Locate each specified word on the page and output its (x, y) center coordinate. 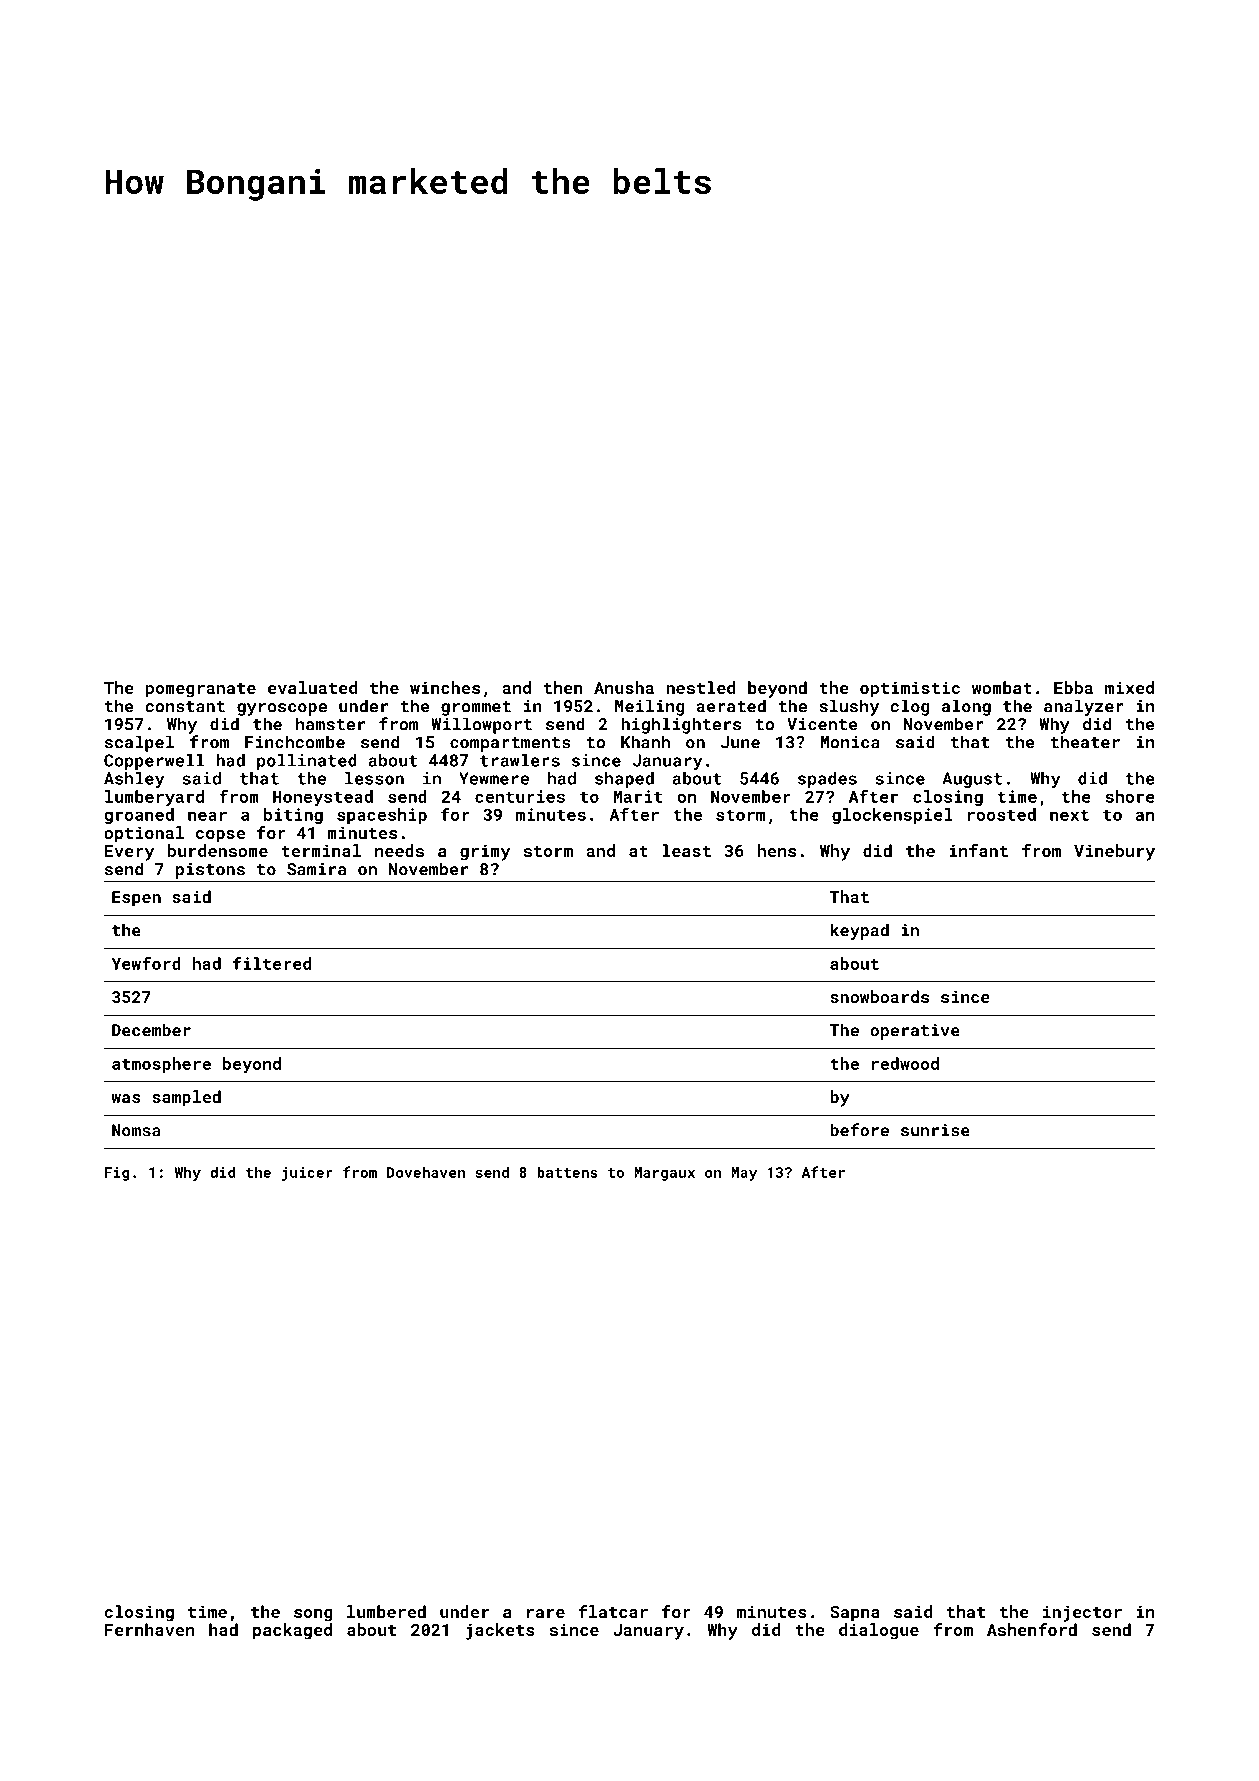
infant (979, 850)
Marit (638, 796)
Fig (117, 1174)
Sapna (855, 1614)
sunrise (935, 1130)
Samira (316, 869)
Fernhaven (149, 1629)
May (744, 1174)
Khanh (645, 742)
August (972, 780)
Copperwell (154, 762)
